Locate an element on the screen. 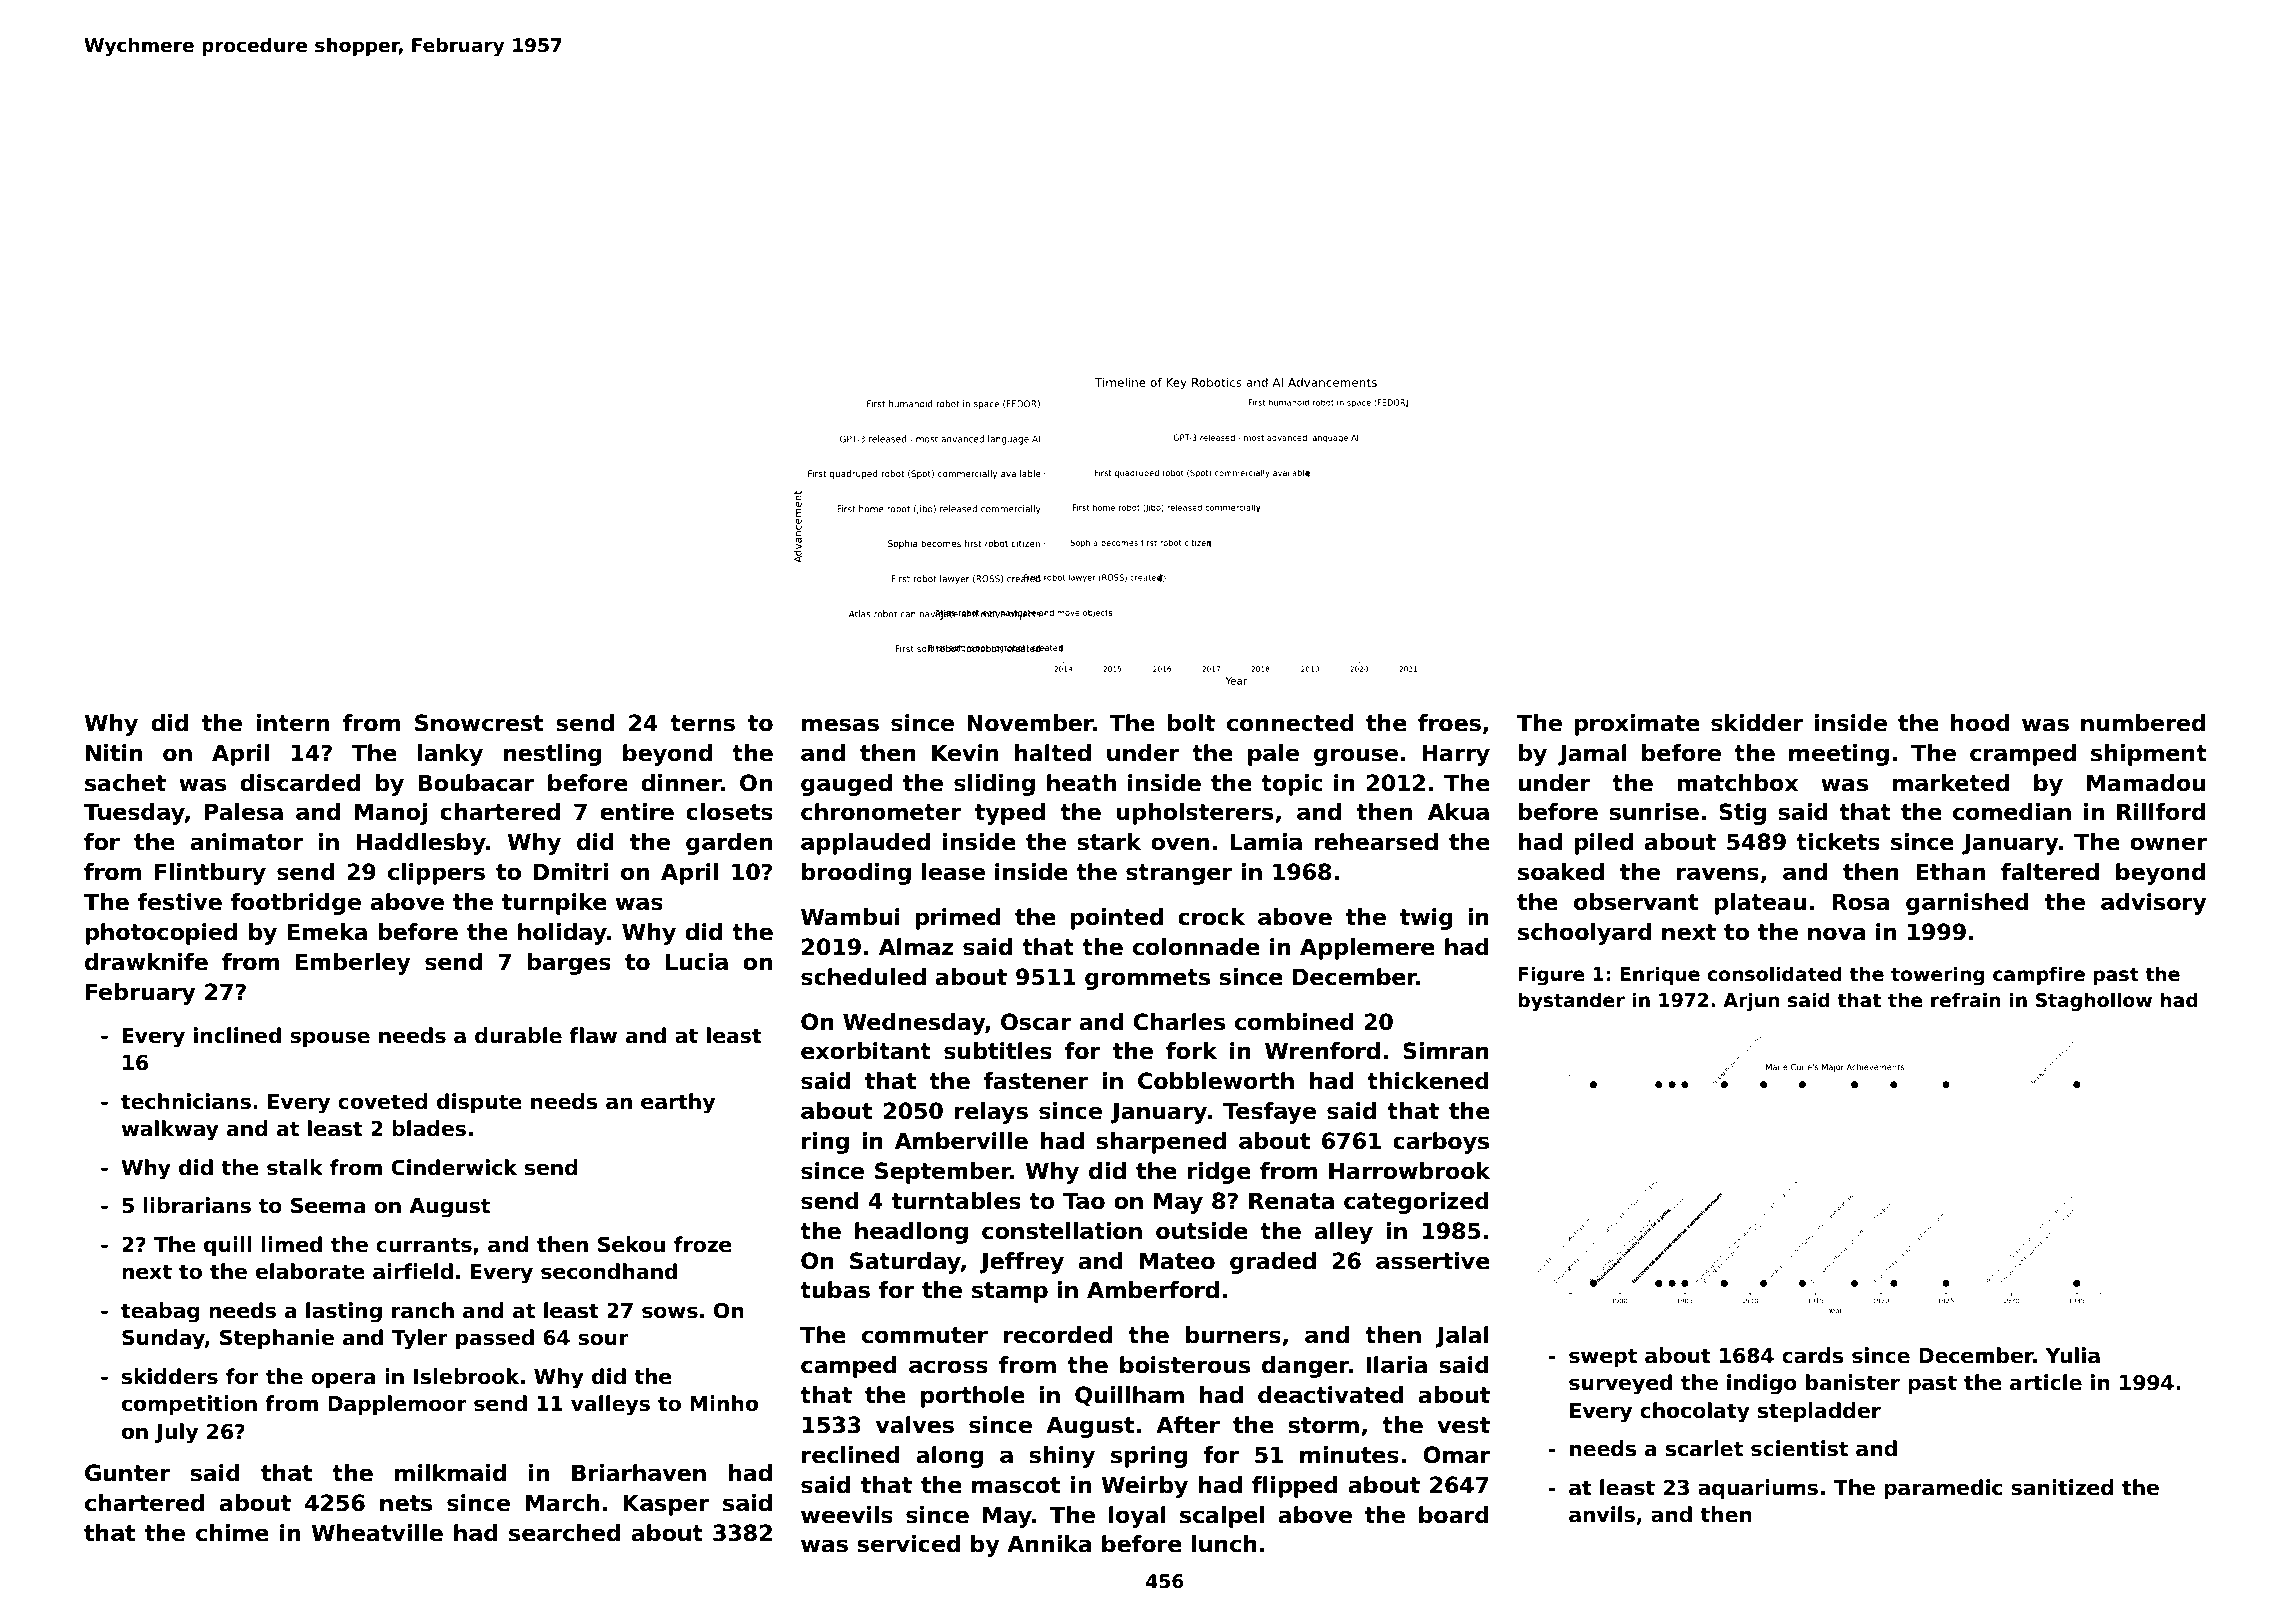 This screenshot has width=2291, height=1620. entire is located at coordinates (637, 812).
